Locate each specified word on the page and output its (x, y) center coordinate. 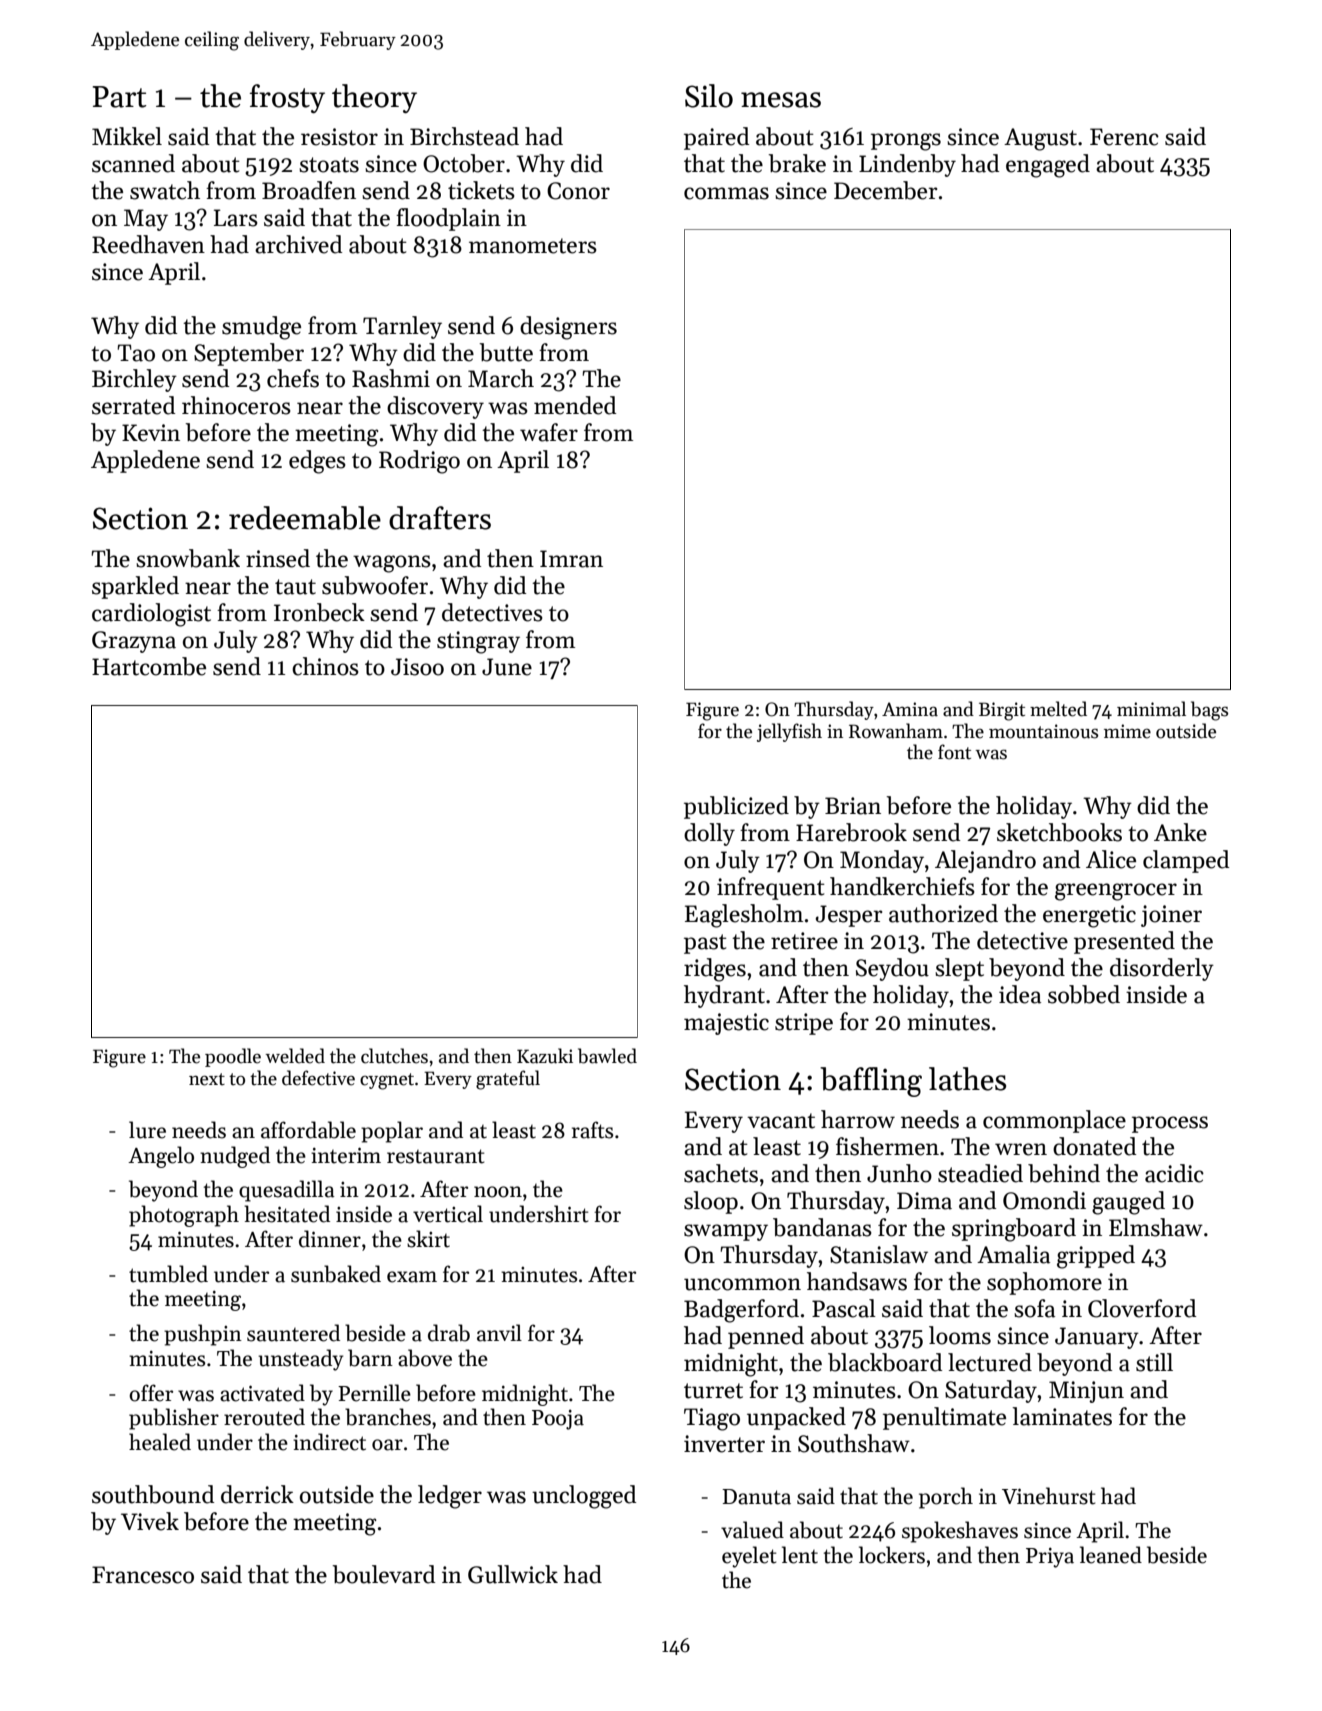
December (885, 190)
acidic (1174, 1173)
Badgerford (741, 1311)
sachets (721, 1173)
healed (160, 1442)
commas (726, 193)
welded (295, 1056)
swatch (165, 190)
